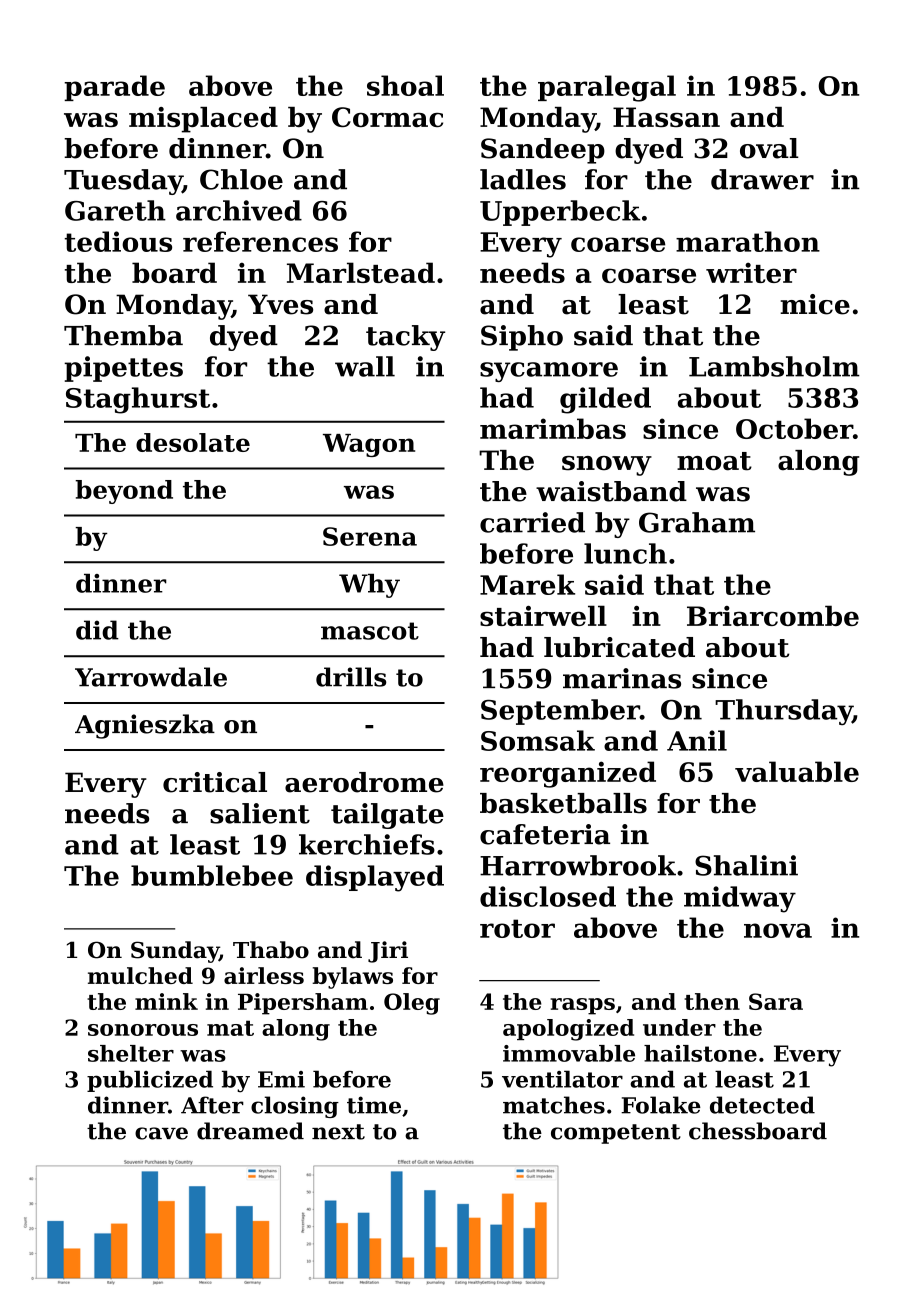 The image size is (924, 1311). What do you see at coordinates (281, 1079) in the document?
I see `Emi` at bounding box center [281, 1079].
